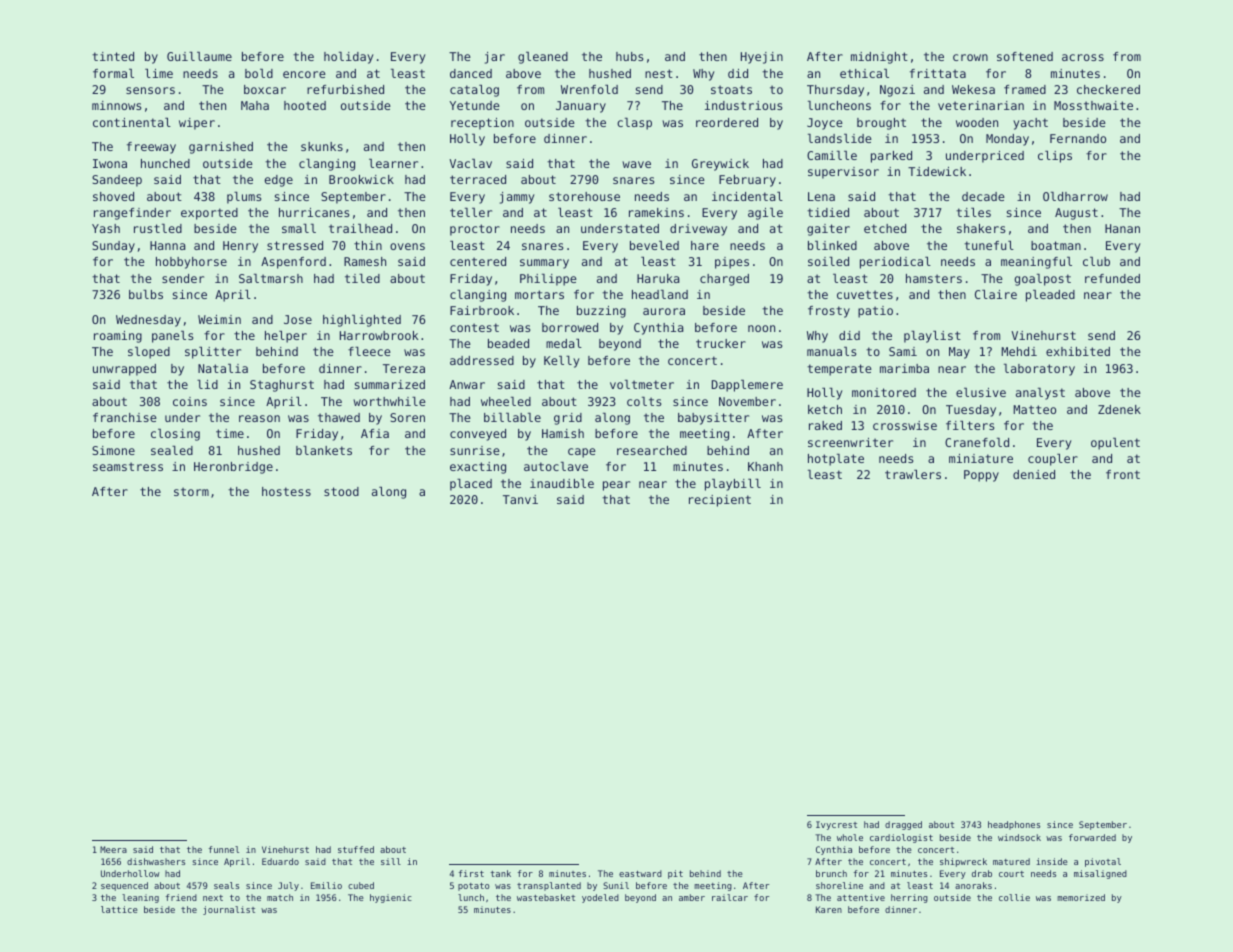 The height and width of the screenshot is (952, 1233). Describe the element at coordinates (506, 401) in the screenshot. I see `wheeled` at that location.
